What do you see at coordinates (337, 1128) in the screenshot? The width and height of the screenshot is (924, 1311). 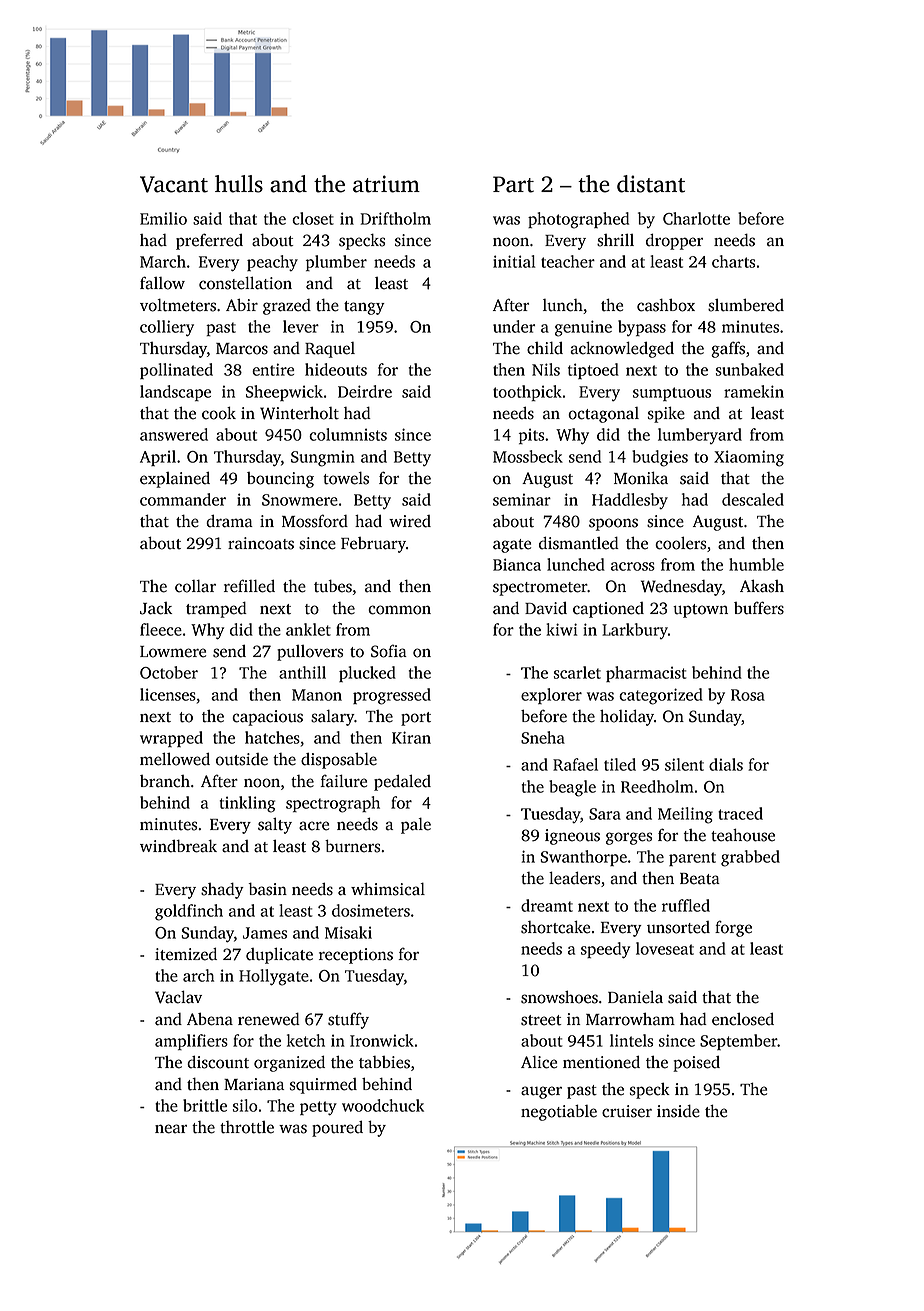 I see `poured` at bounding box center [337, 1128].
